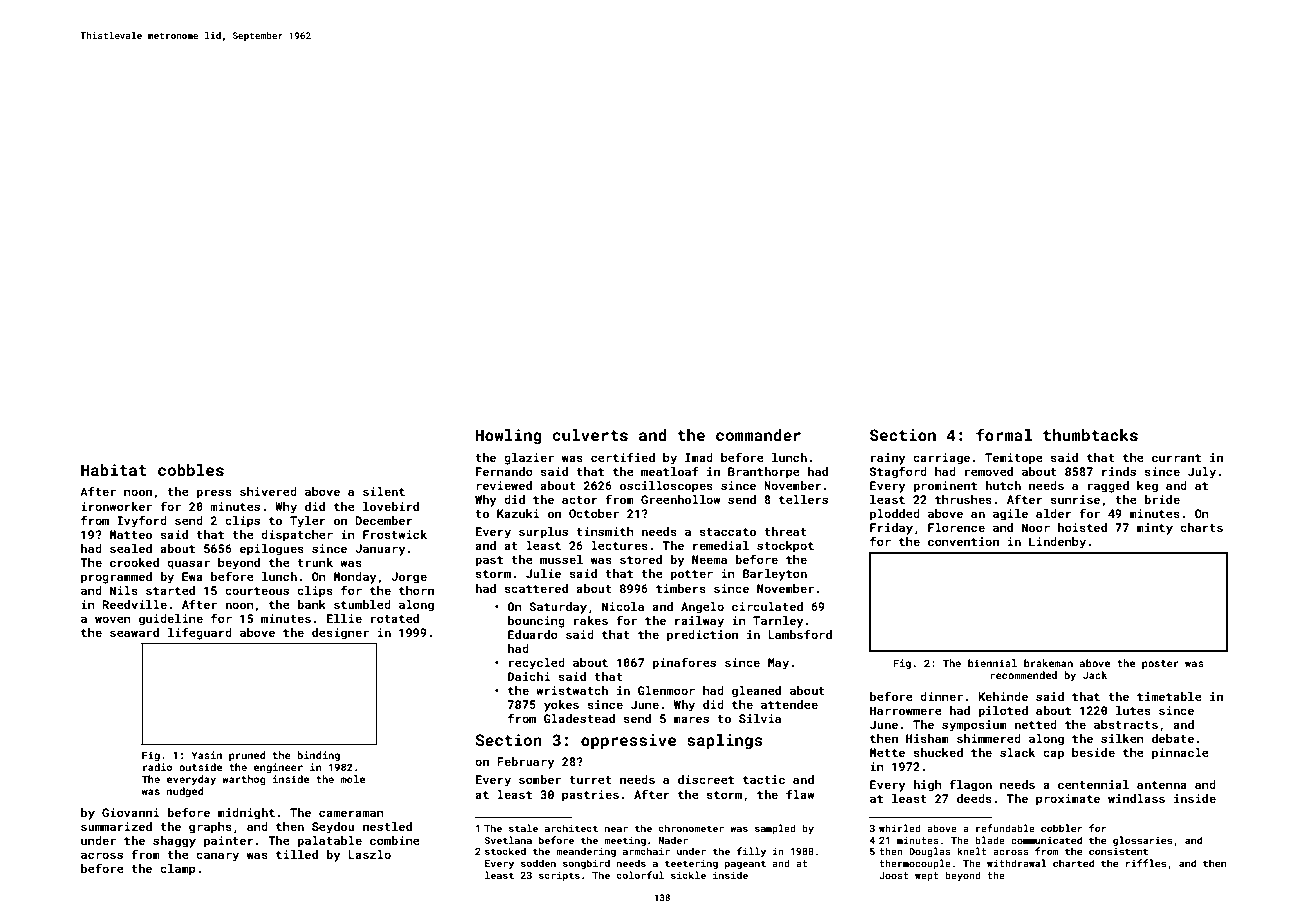  Describe the element at coordinates (533, 634) in the document. I see `Eduardo` at that location.
